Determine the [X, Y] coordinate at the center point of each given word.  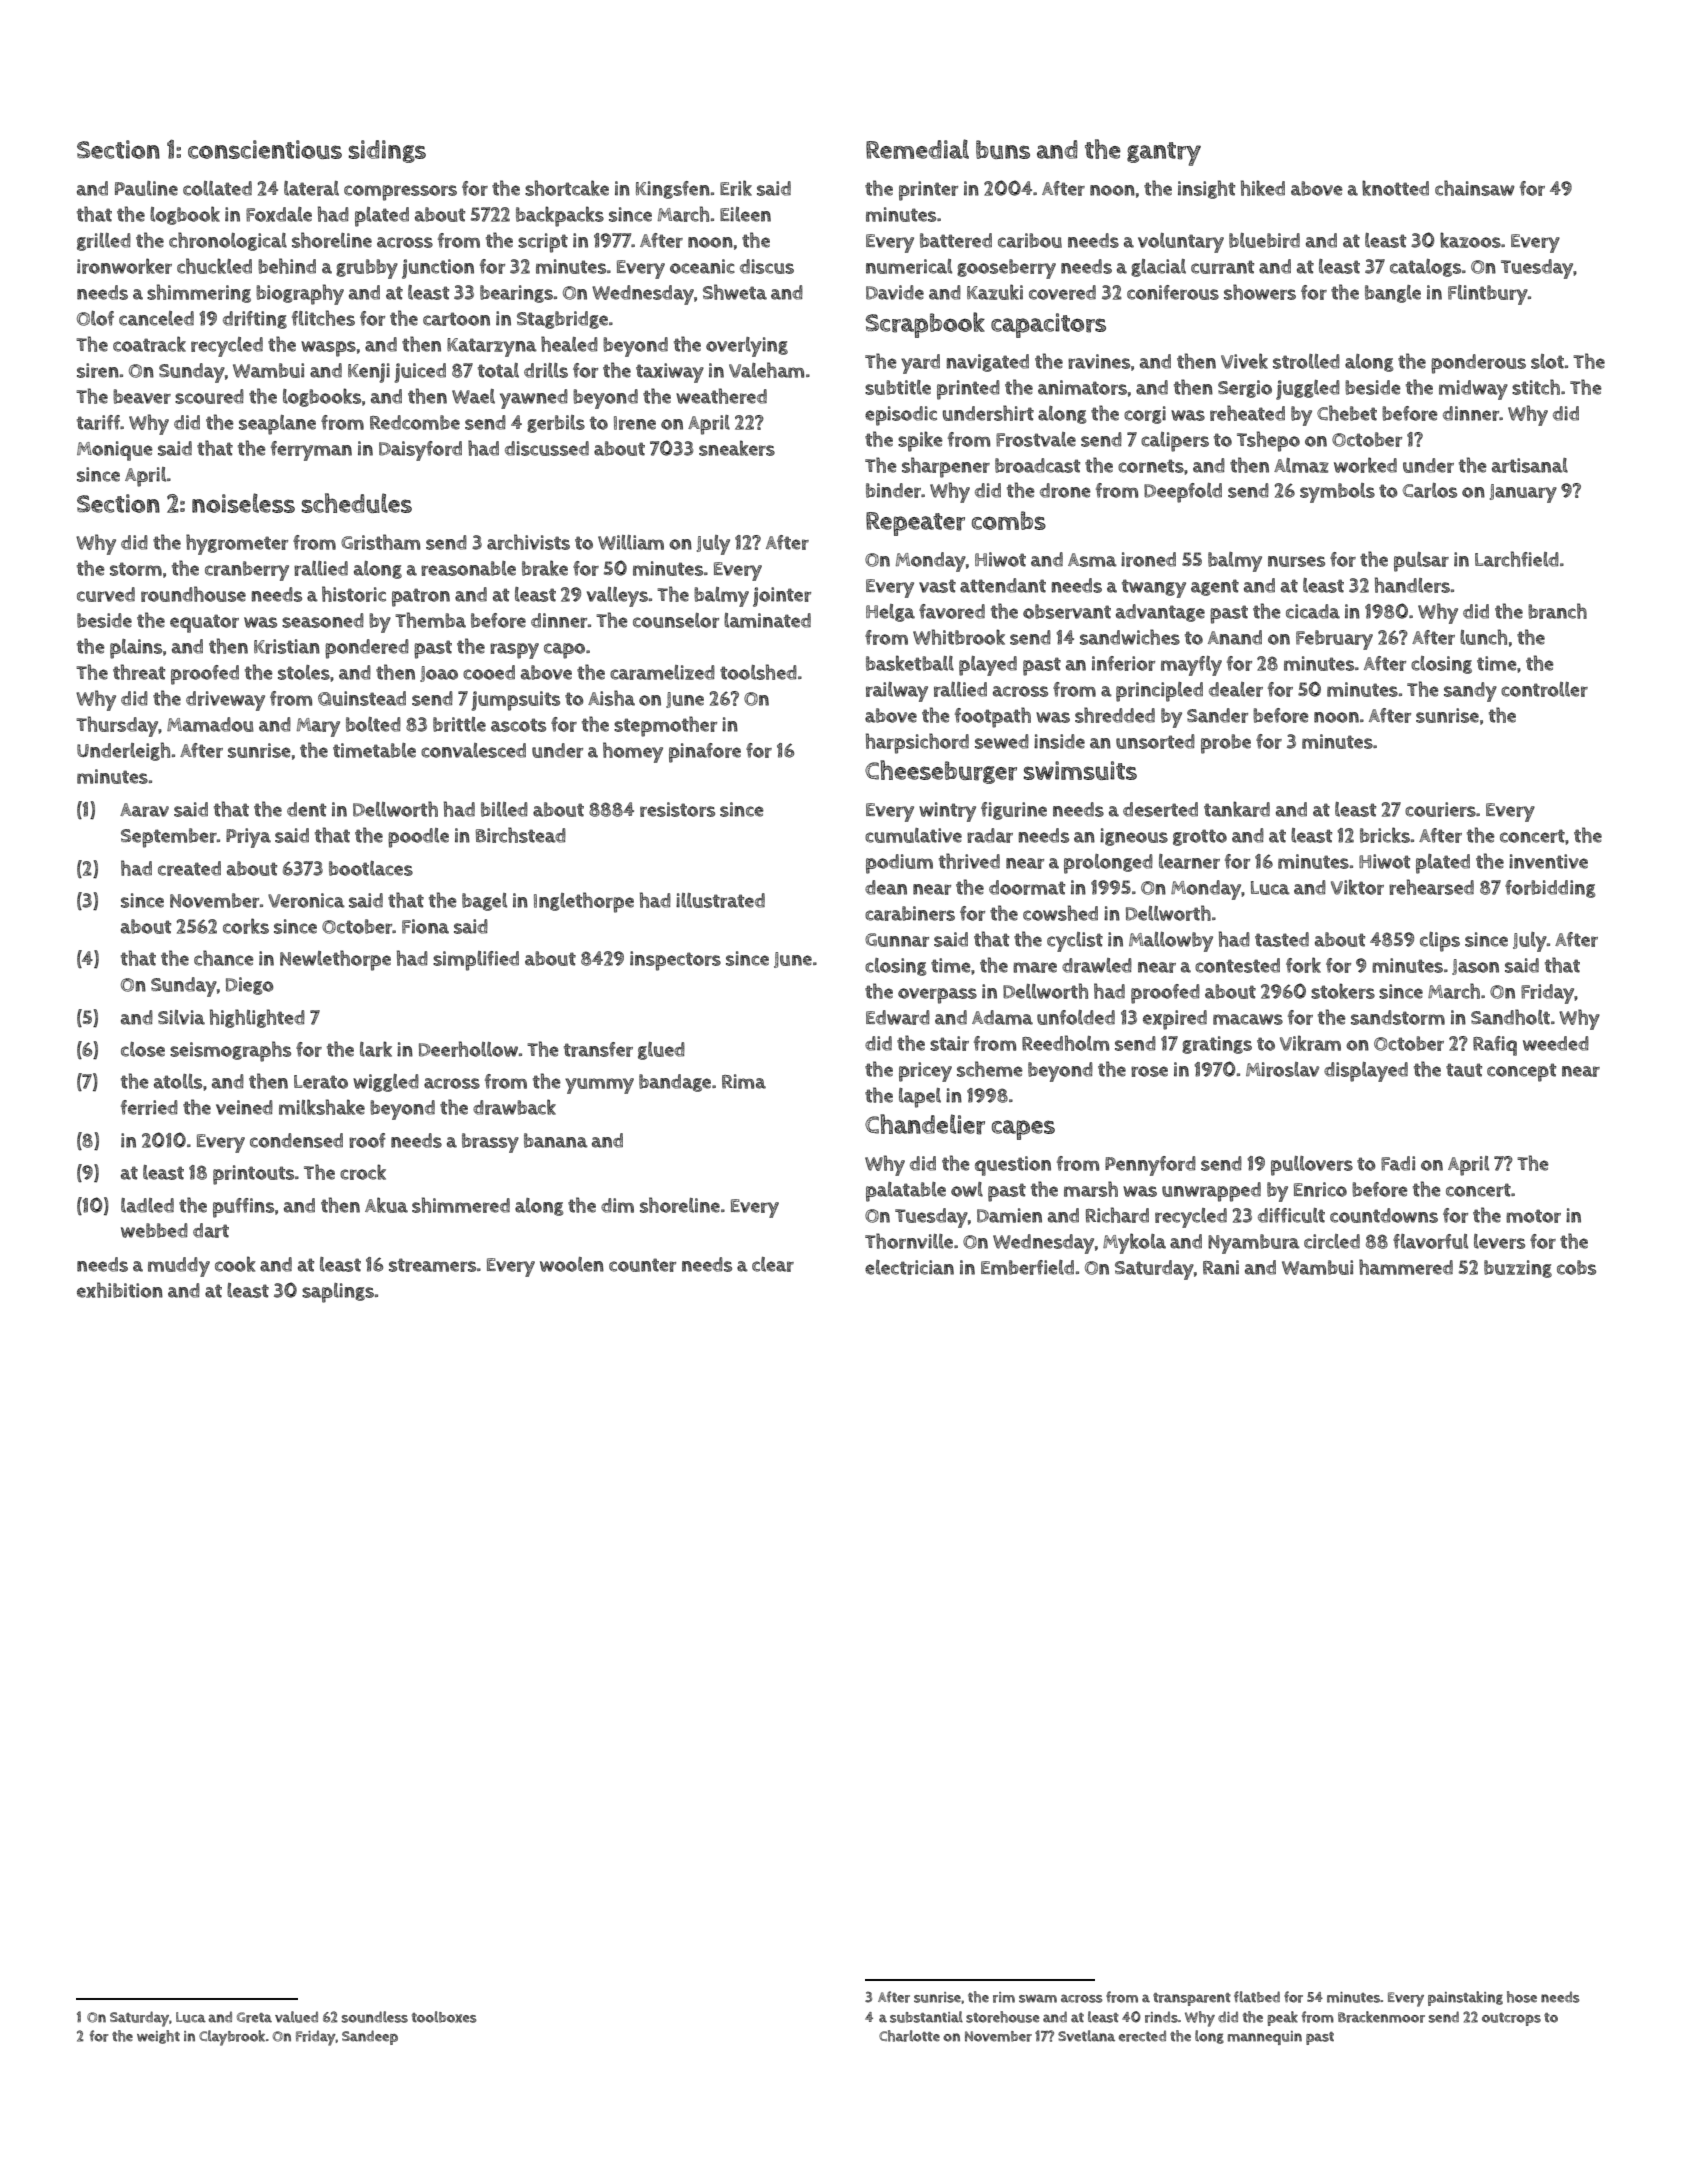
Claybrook [232, 2038]
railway [897, 692]
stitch [1536, 387]
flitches [323, 318]
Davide [895, 292]
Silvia [181, 1017]
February [1334, 640]
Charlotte [909, 2036]
